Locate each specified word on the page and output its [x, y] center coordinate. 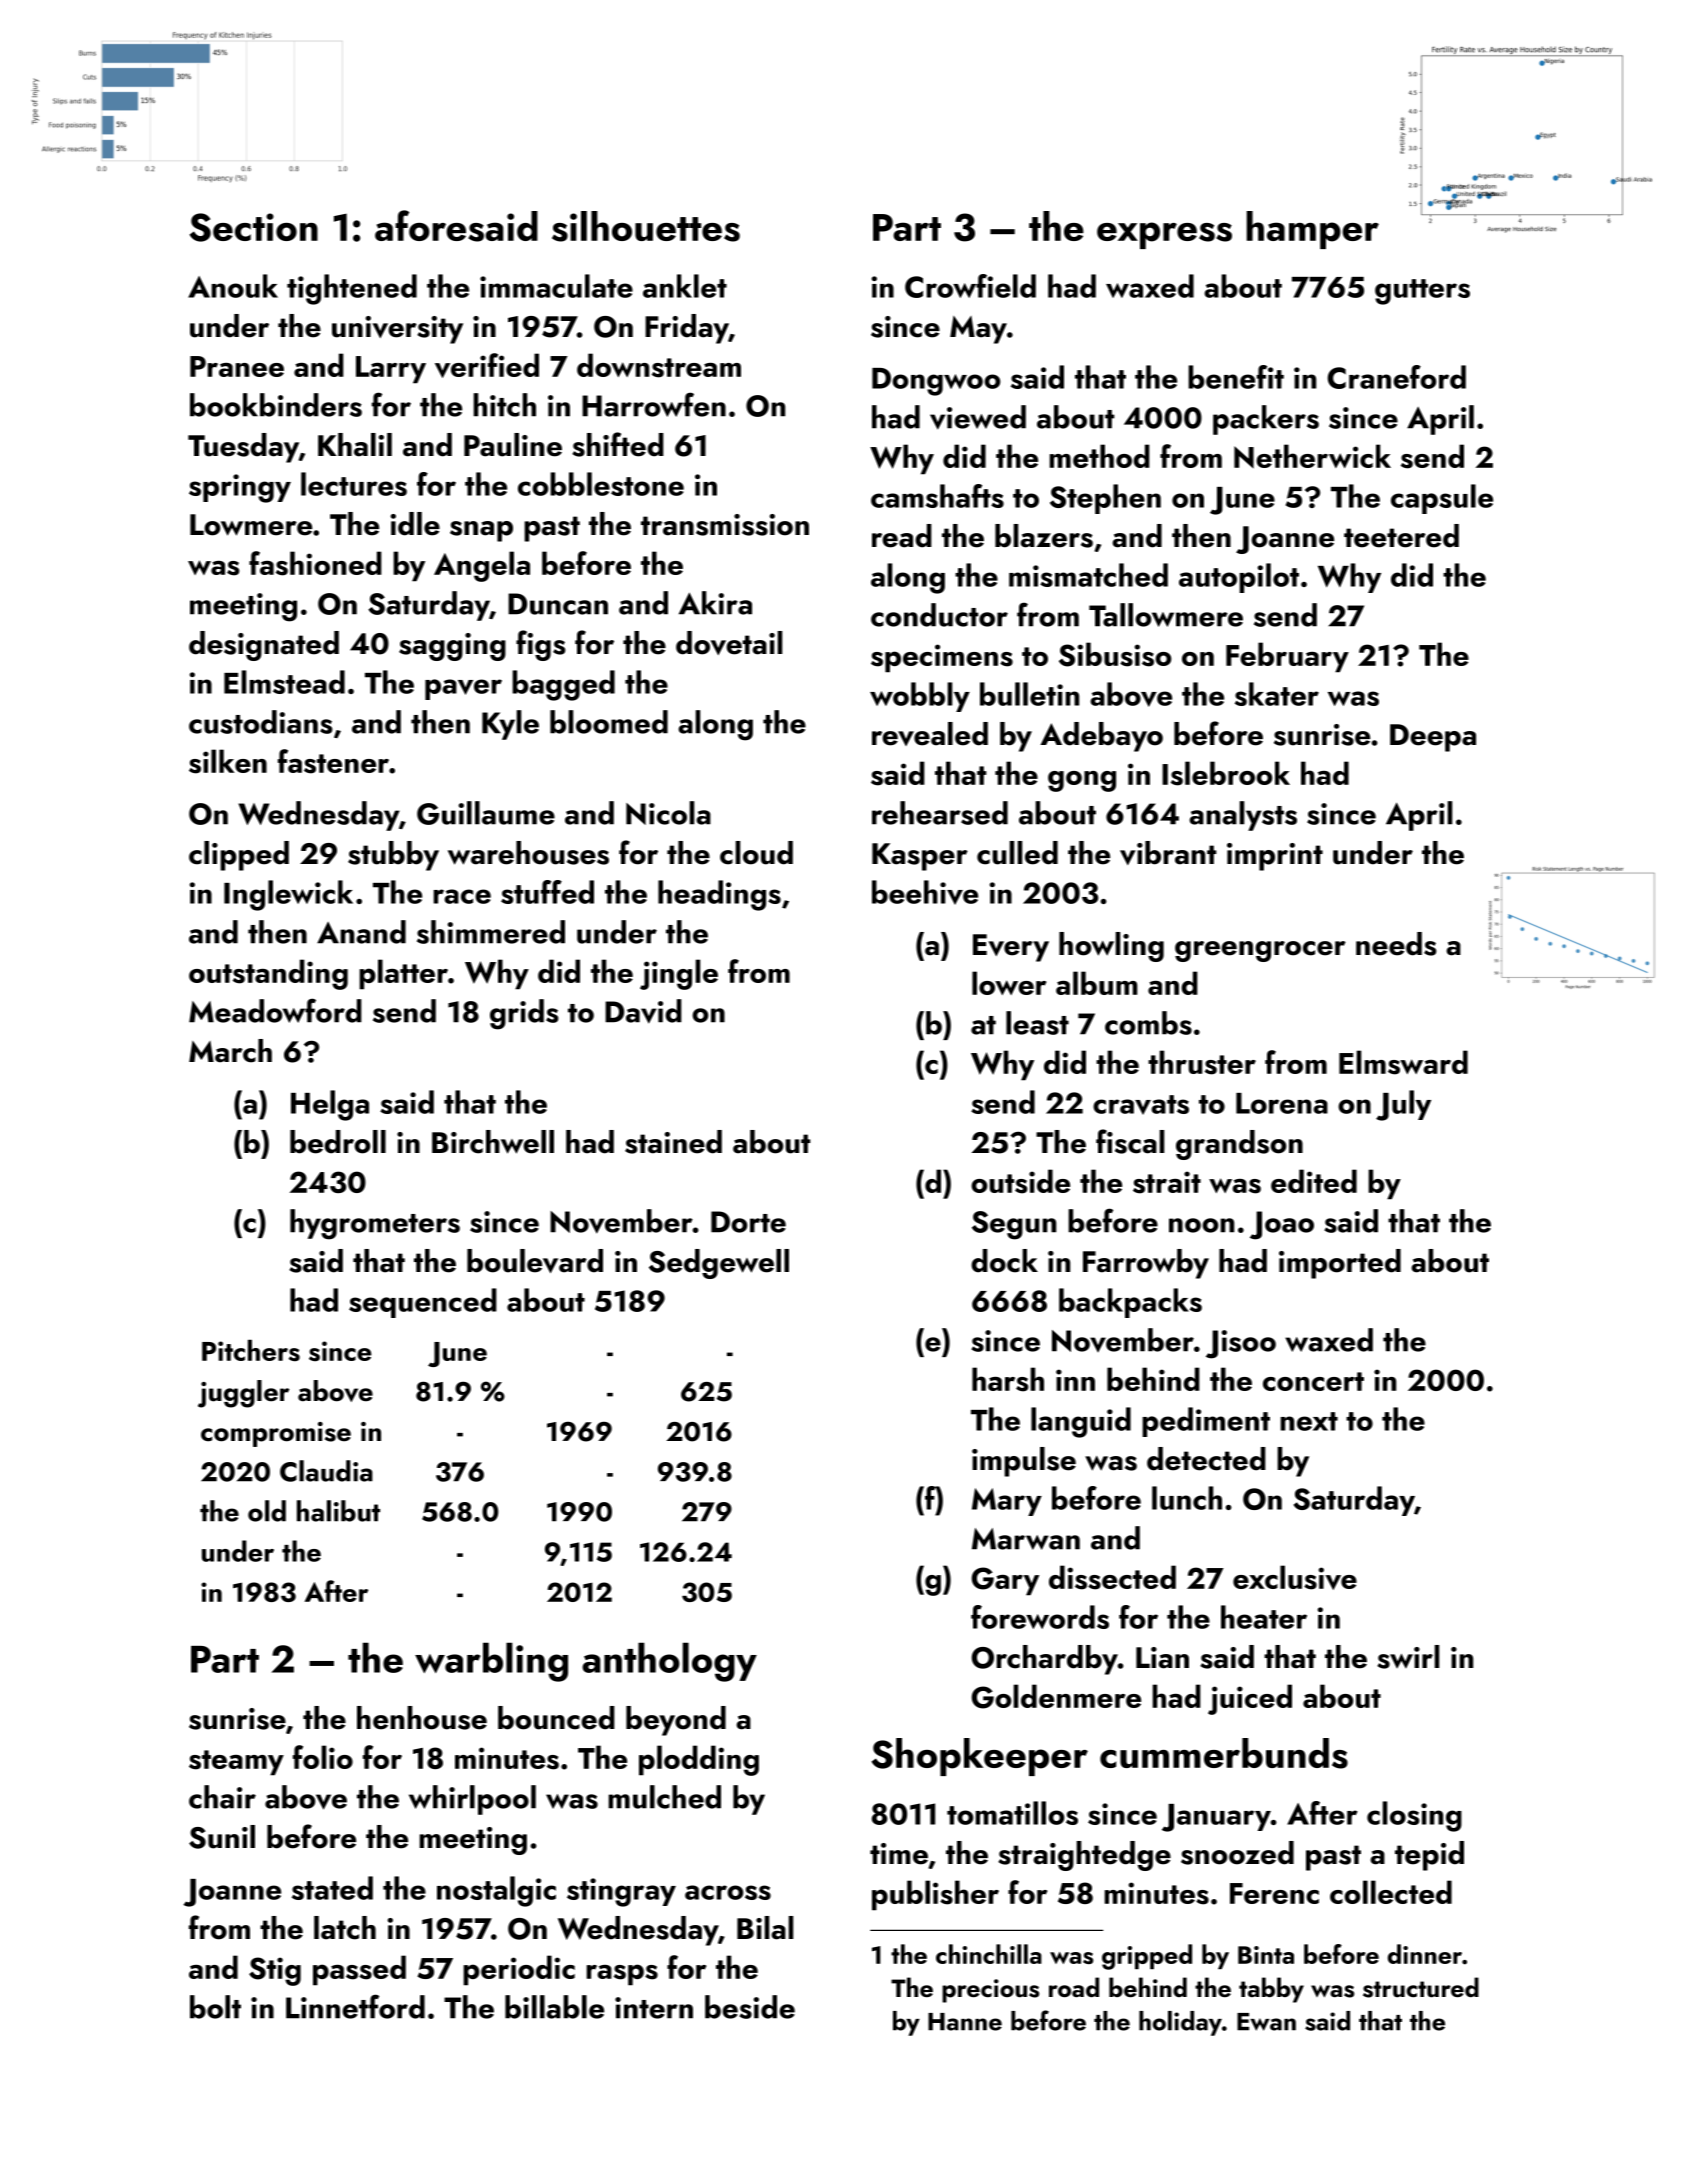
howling [1111, 947]
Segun [1014, 1225]
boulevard [535, 1261]
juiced [1250, 1699]
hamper [1312, 230]
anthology [669, 1662]
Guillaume [486, 813]
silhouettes [646, 226]
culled [1017, 853]
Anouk [233, 286]
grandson [1239, 1145]
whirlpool [472, 1800]
